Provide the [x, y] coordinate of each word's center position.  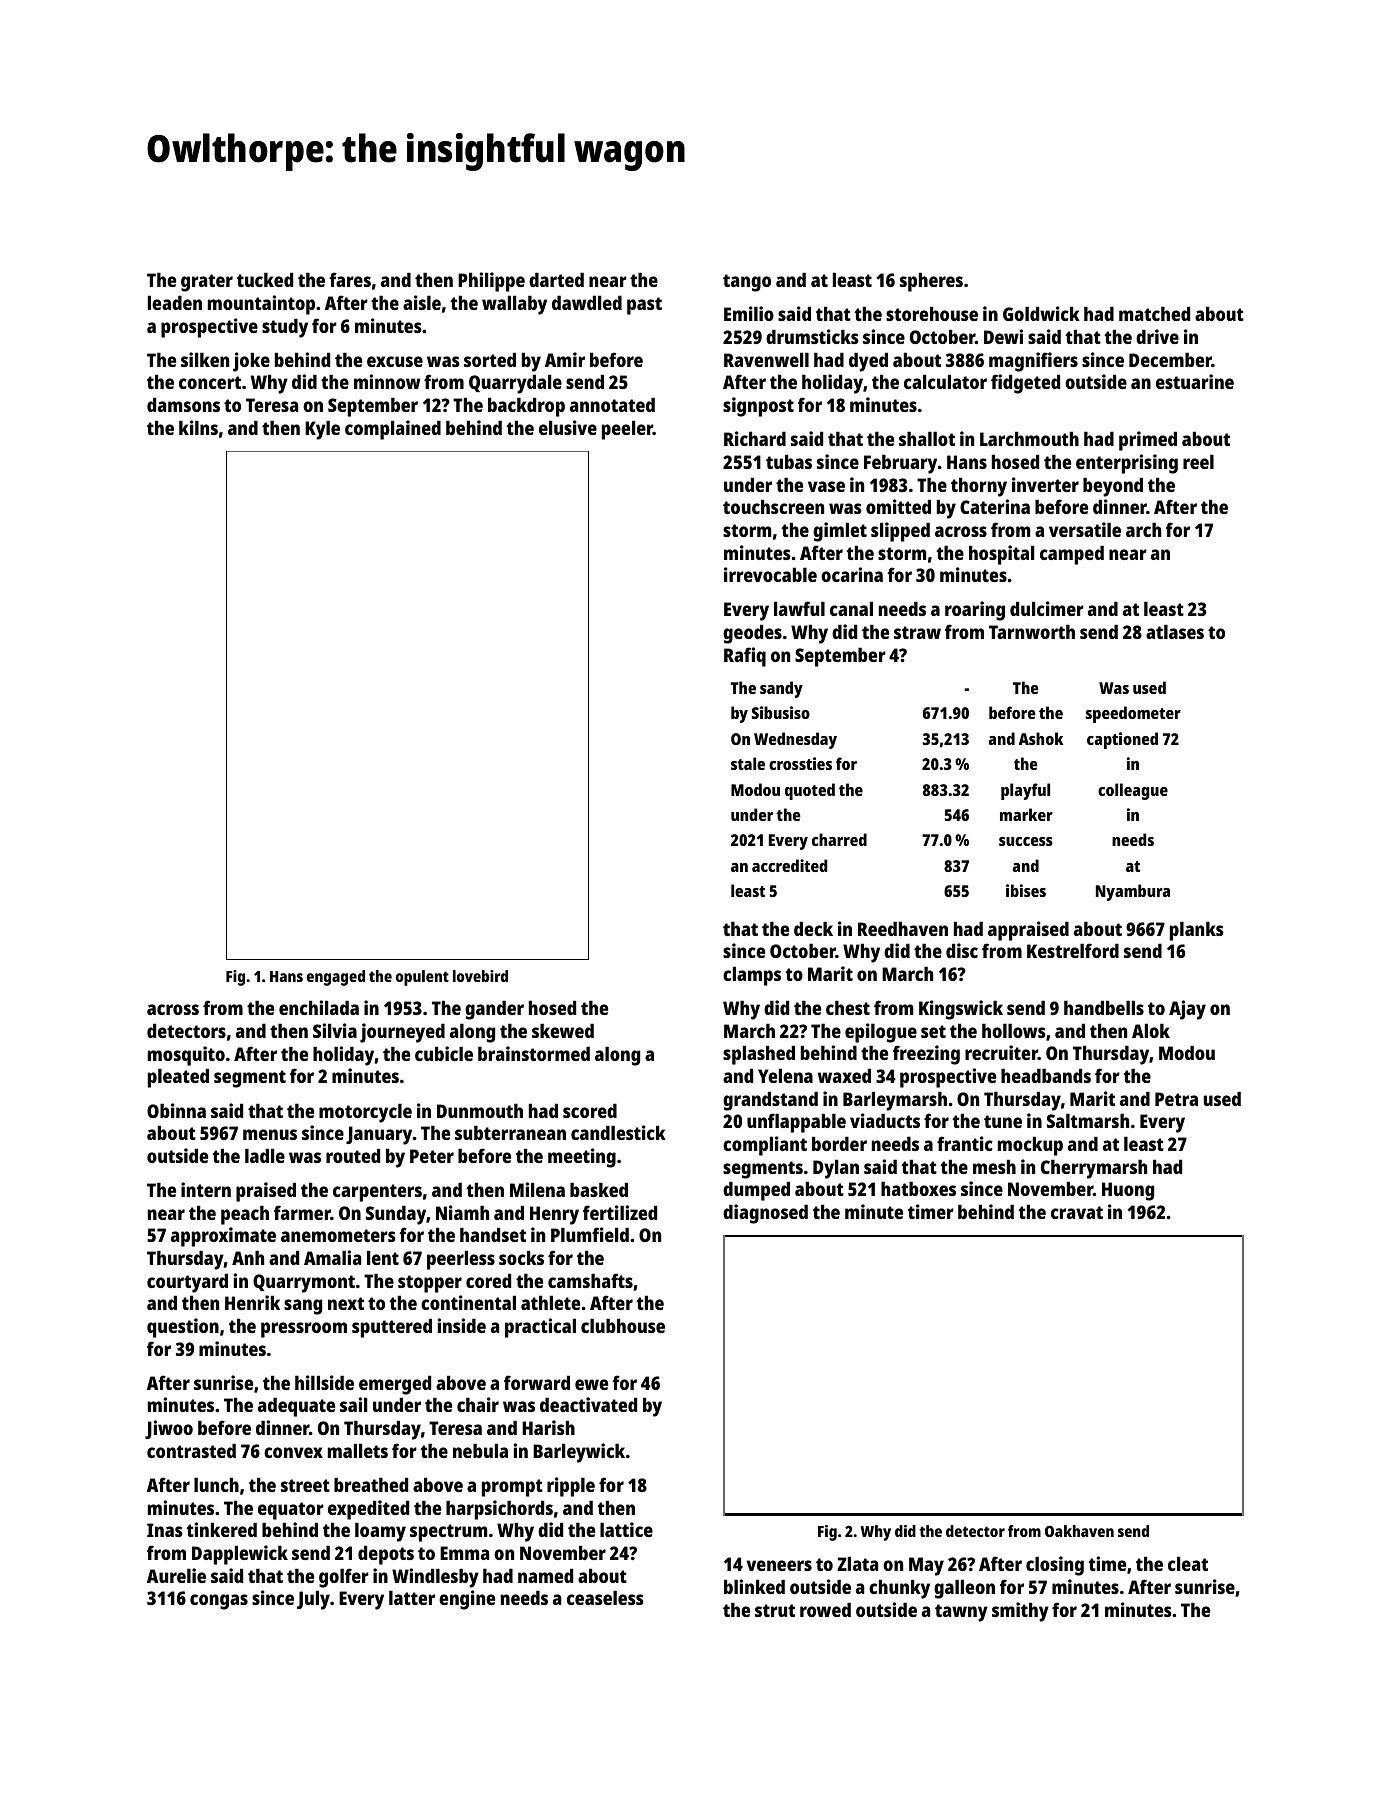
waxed [844, 1075]
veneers [779, 1565]
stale [748, 763]
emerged [395, 1385]
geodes [752, 634]
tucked [265, 279]
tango [747, 283]
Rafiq [745, 657]
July [313, 1600]
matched [1154, 313]
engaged [336, 978]
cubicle [444, 1053]
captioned [1122, 740]
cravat [1077, 1212]
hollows [1014, 1030]
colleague [1133, 791]
